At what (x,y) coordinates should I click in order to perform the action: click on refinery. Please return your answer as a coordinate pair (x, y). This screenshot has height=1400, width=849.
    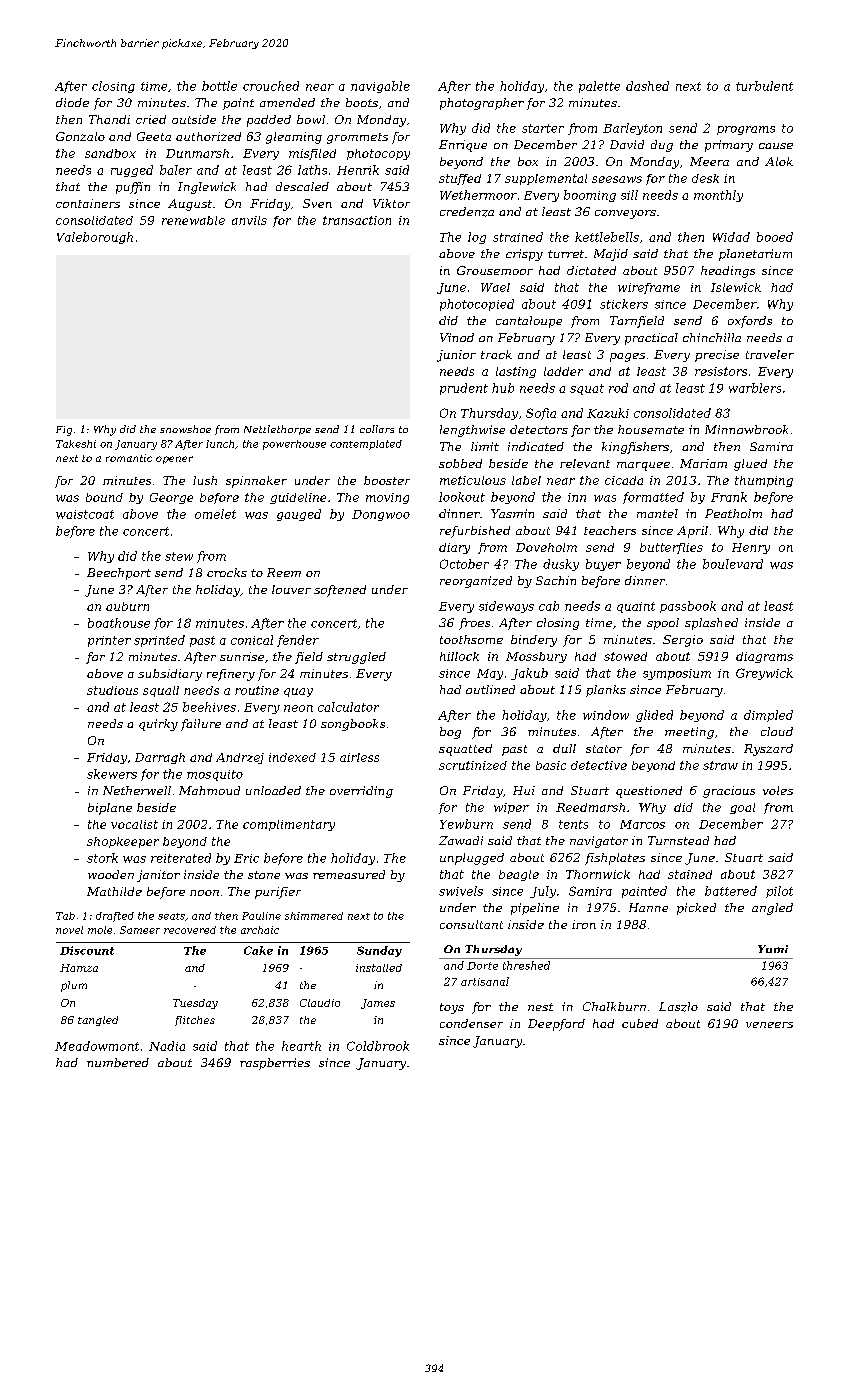
    Looking at the image, I should click on (231, 675).
